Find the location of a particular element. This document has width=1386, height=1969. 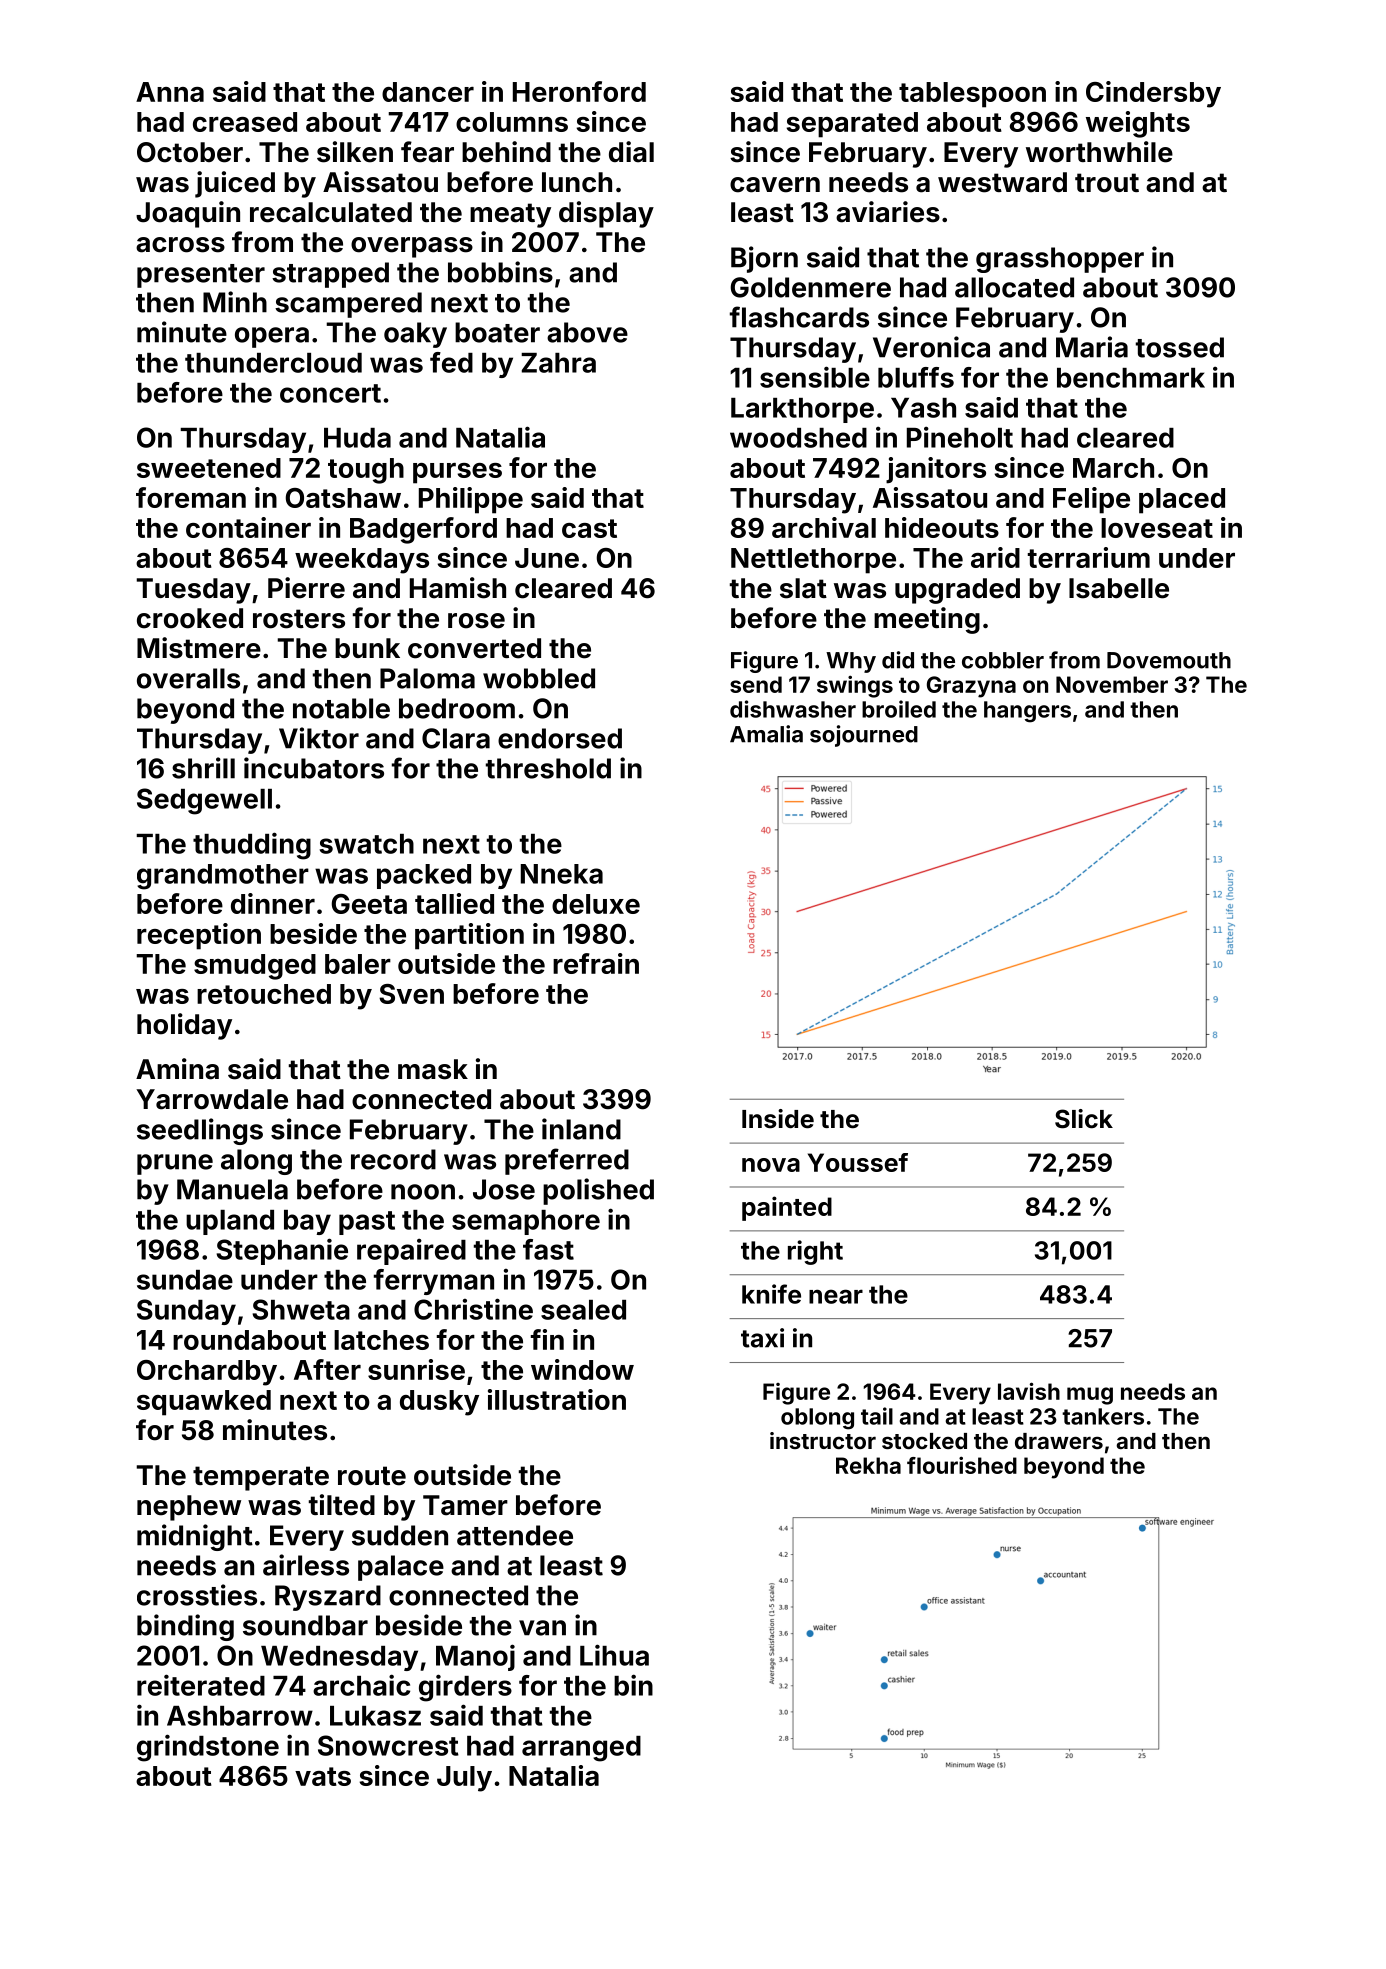

Nneka is located at coordinates (562, 874).
